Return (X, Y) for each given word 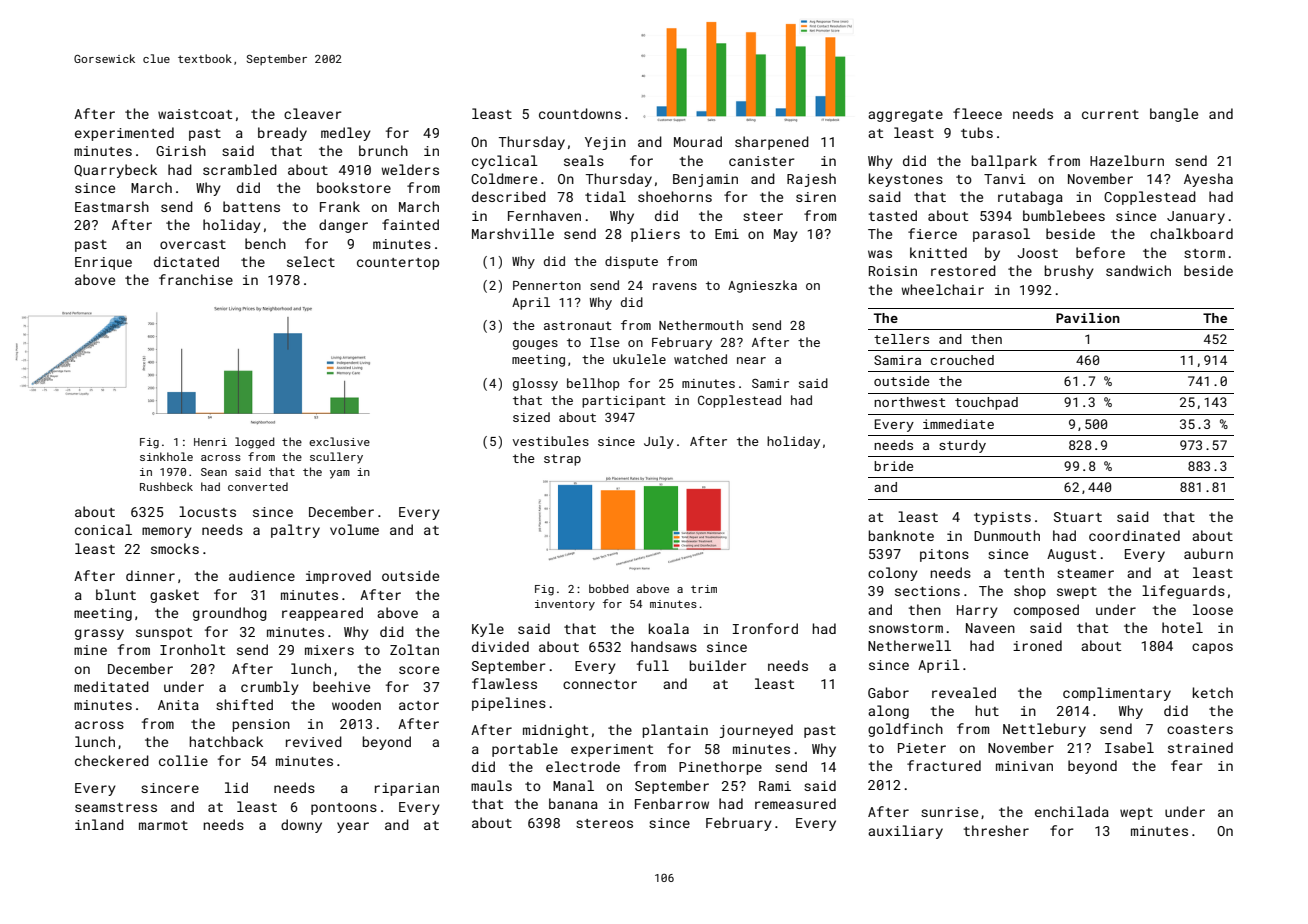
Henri (210, 442)
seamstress (116, 807)
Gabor (888, 692)
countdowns (580, 113)
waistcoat (195, 114)
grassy (99, 634)
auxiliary (905, 832)
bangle (1174, 115)
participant (624, 402)
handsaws (664, 646)
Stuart (1078, 517)
